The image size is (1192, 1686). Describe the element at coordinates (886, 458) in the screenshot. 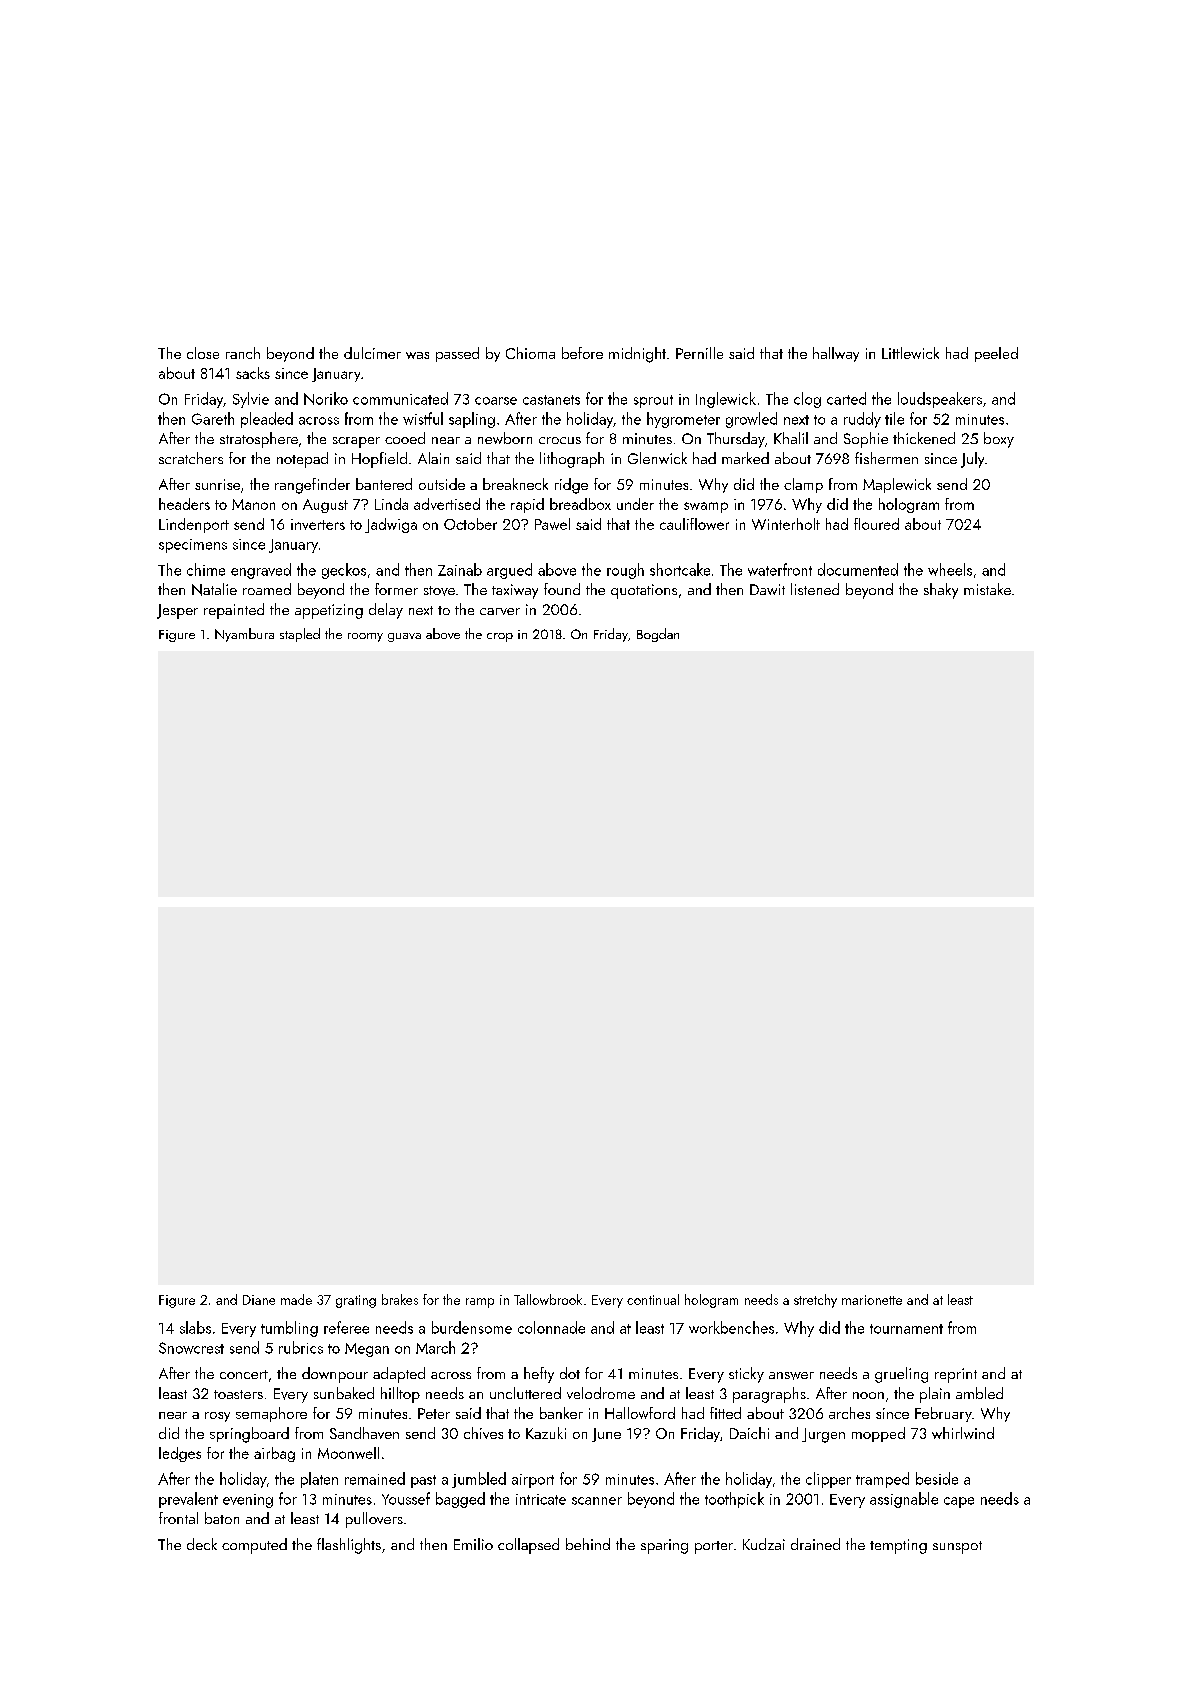

I see `fishermen` at that location.
